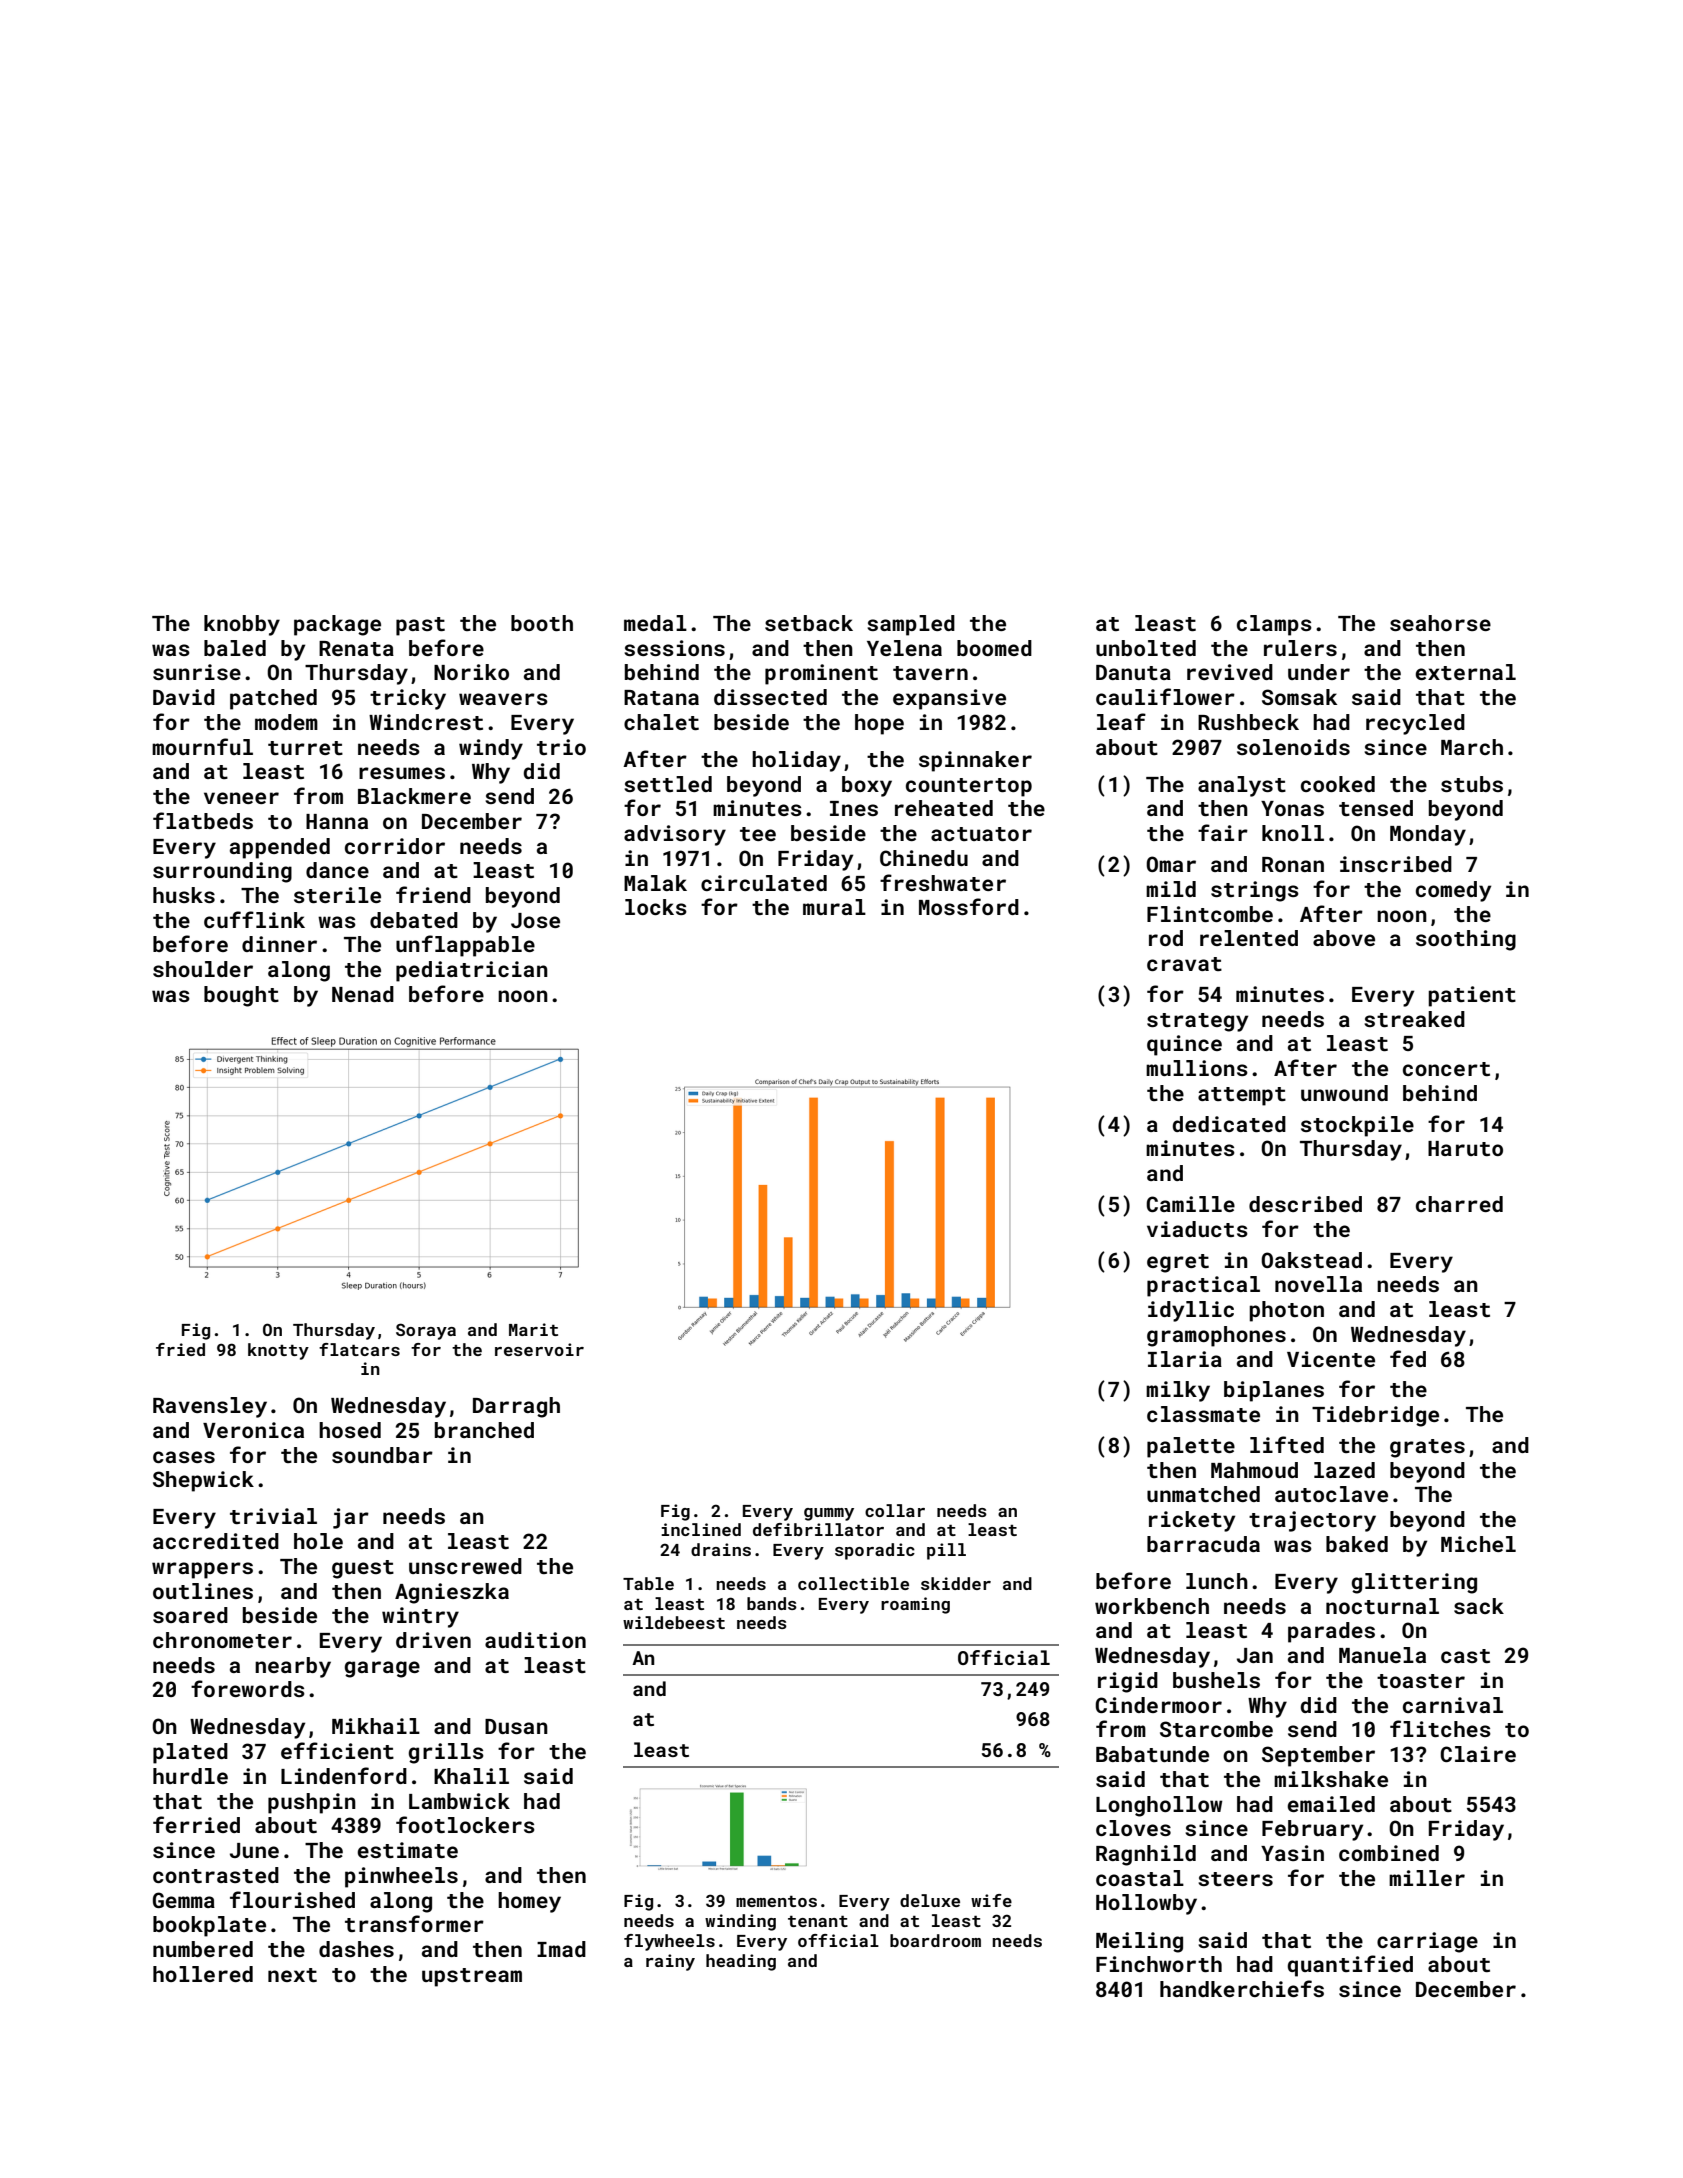 Image resolution: width=1683 pixels, height=2178 pixels. Describe the element at coordinates (1415, 724) in the page. I see `recycled` at that location.
